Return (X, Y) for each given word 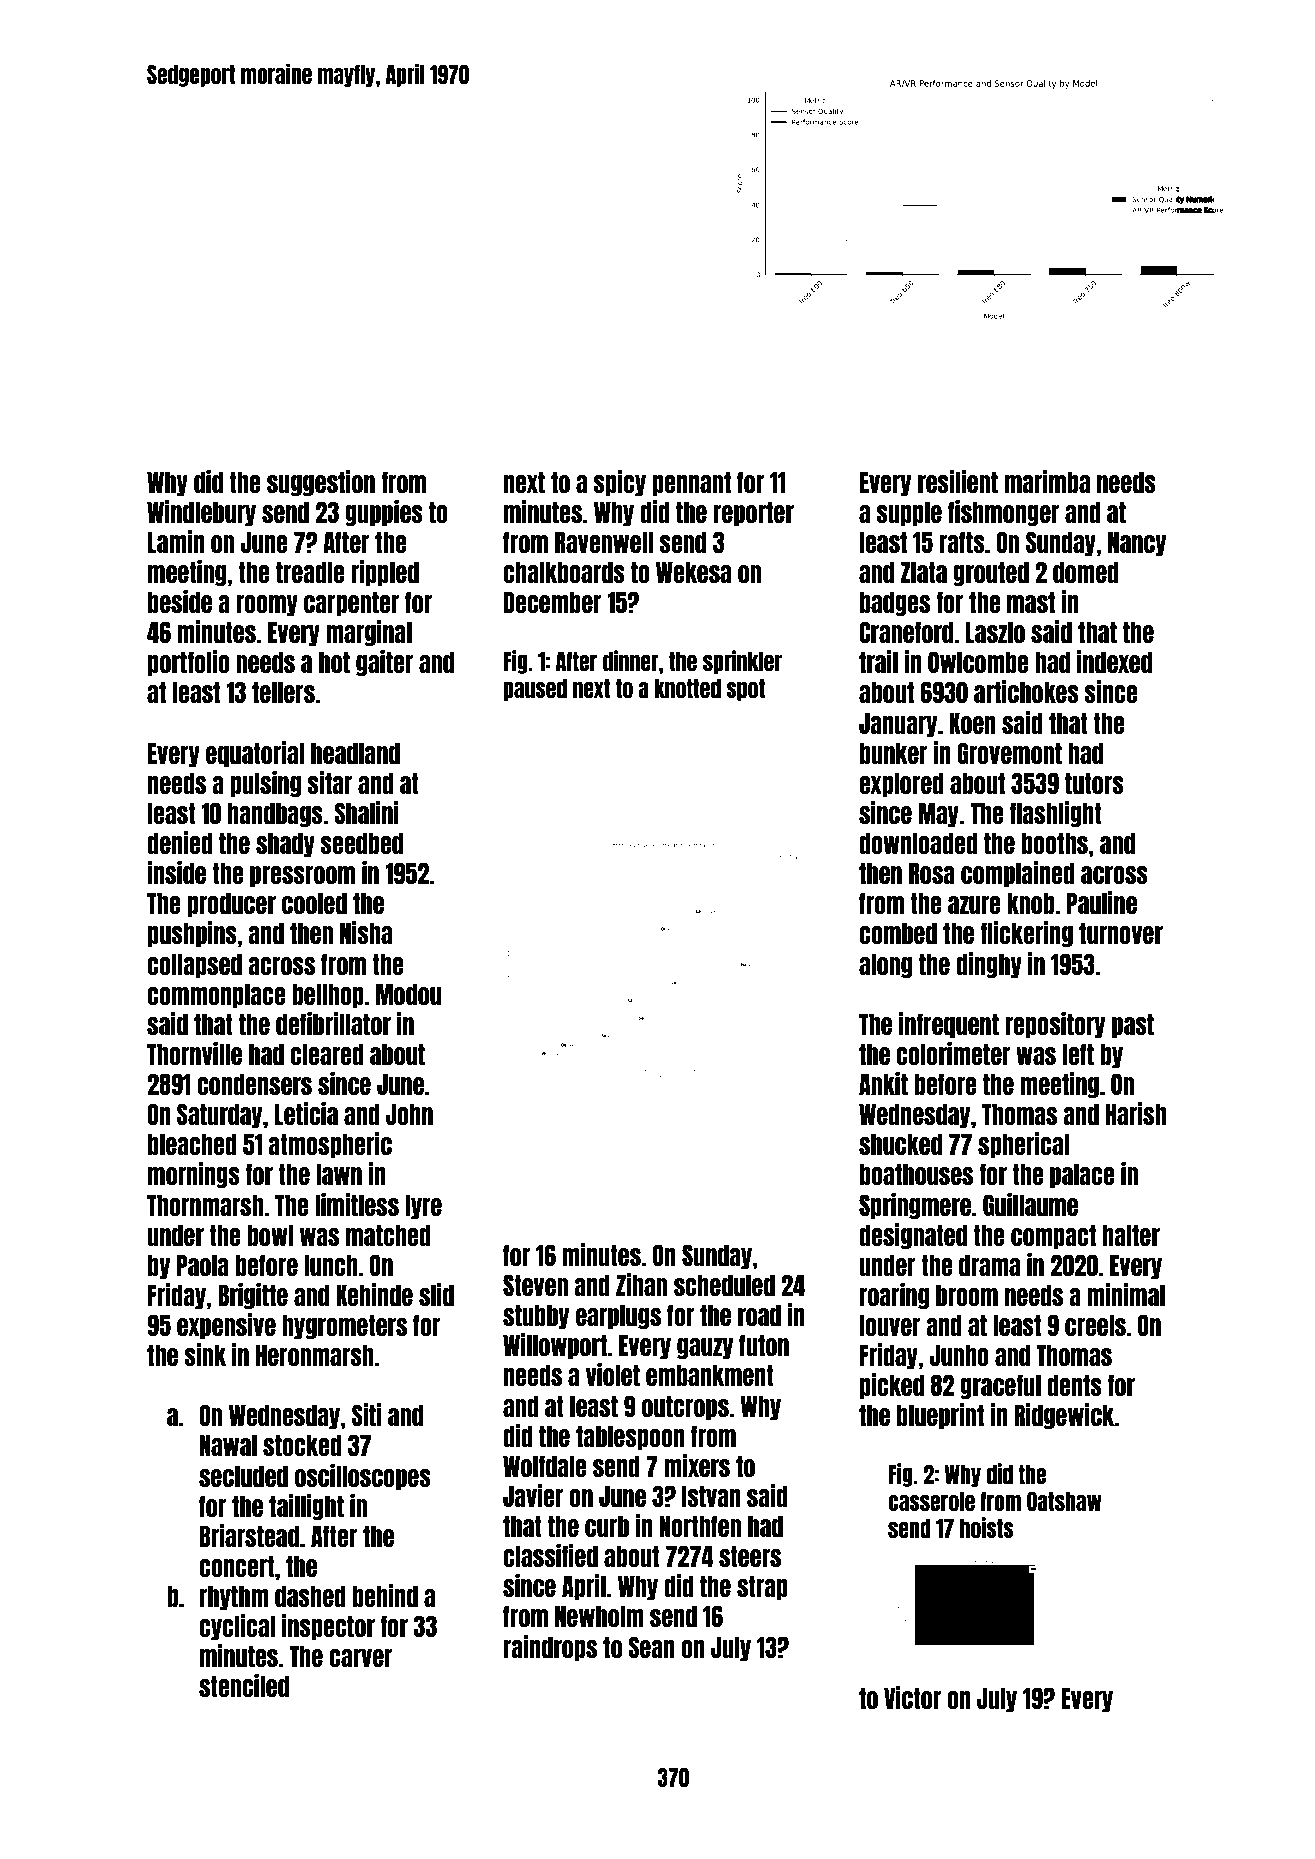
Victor (912, 1697)
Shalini (366, 812)
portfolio (189, 663)
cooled (314, 903)
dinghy (989, 965)
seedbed (361, 843)
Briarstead (249, 1535)
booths (1055, 843)
